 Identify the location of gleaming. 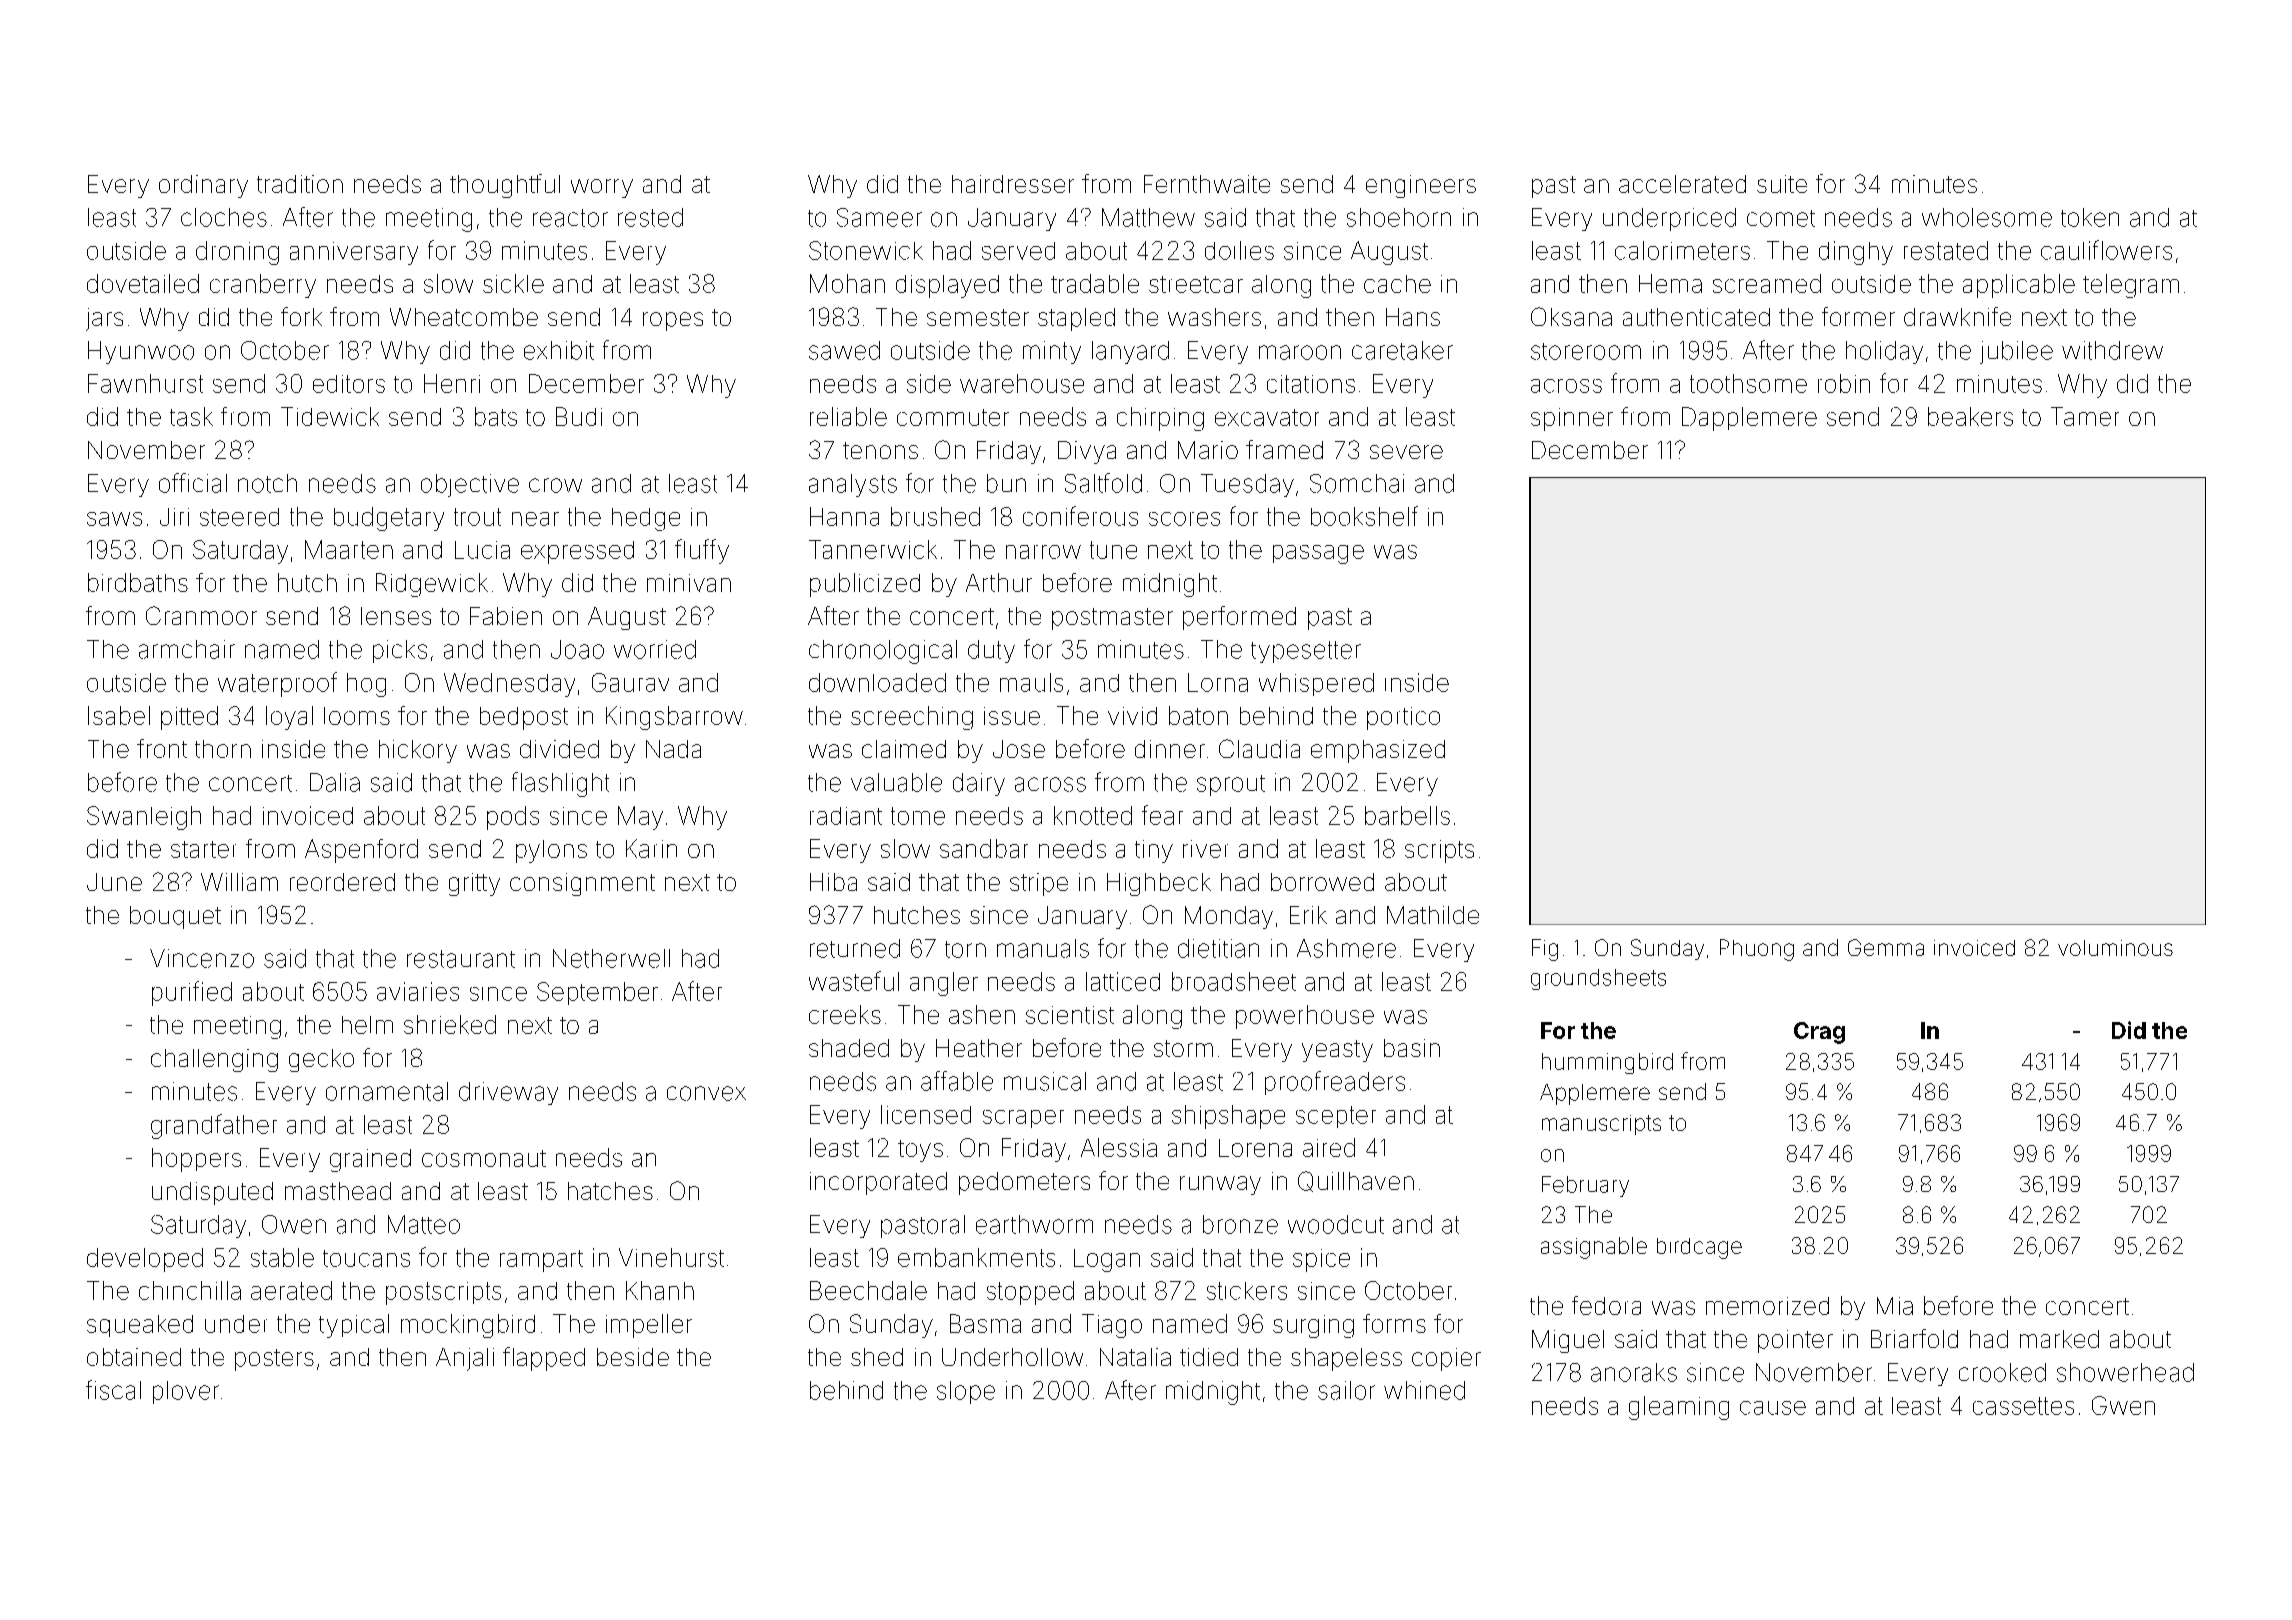
(1679, 1408).
